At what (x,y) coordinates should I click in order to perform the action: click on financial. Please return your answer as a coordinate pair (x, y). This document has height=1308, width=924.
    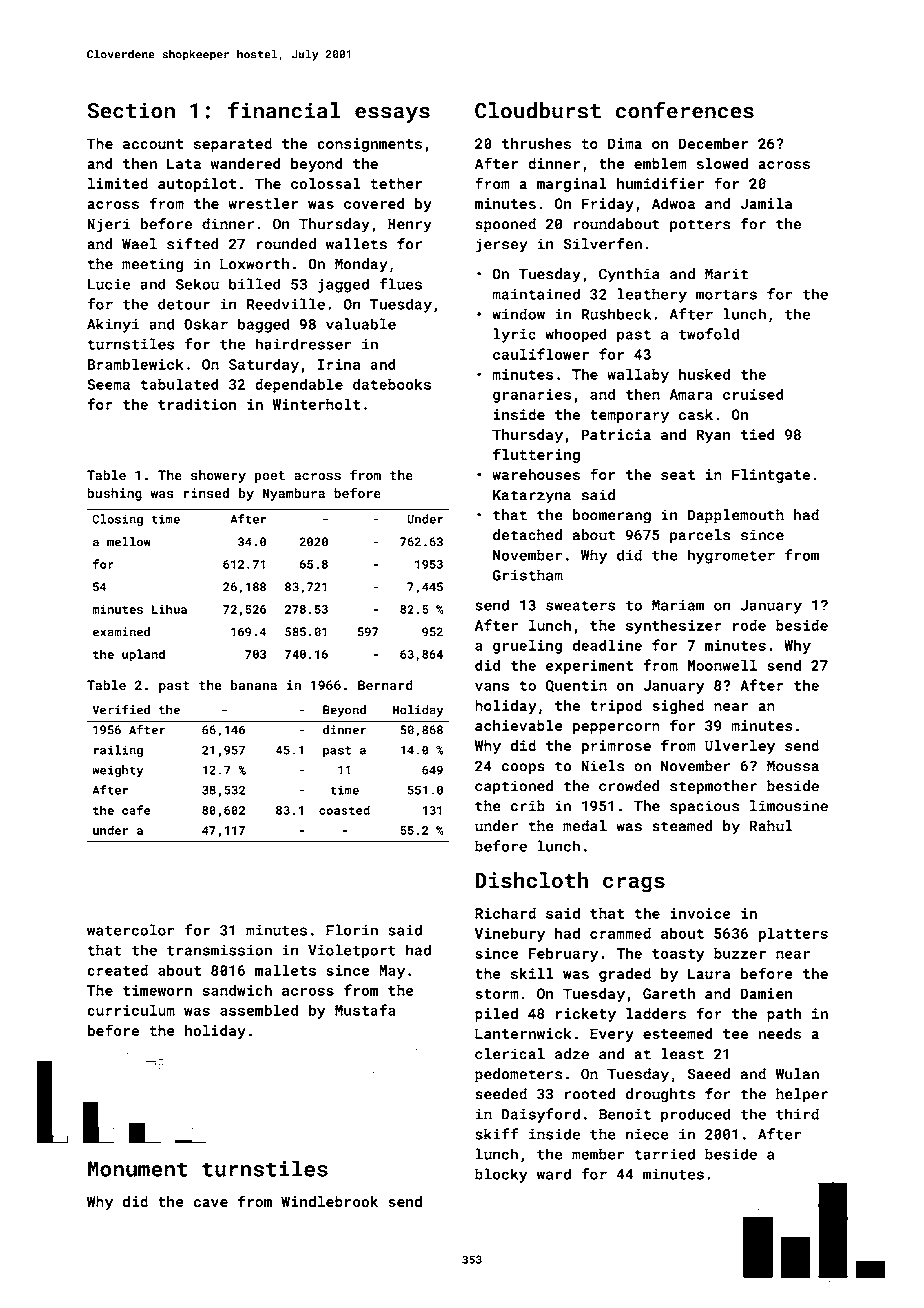
    Looking at the image, I should click on (284, 110).
